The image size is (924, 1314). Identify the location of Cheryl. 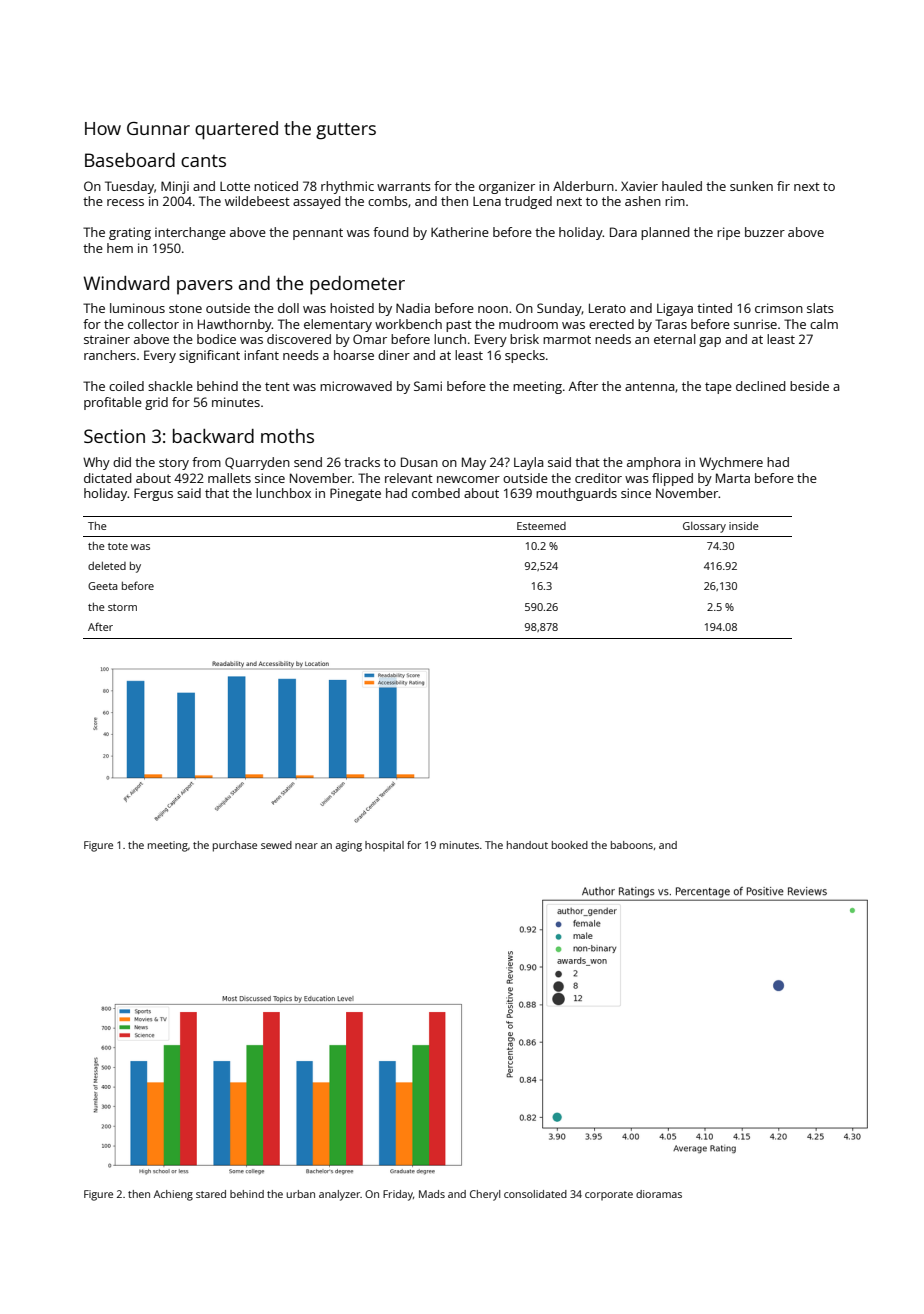
(485, 1195).
